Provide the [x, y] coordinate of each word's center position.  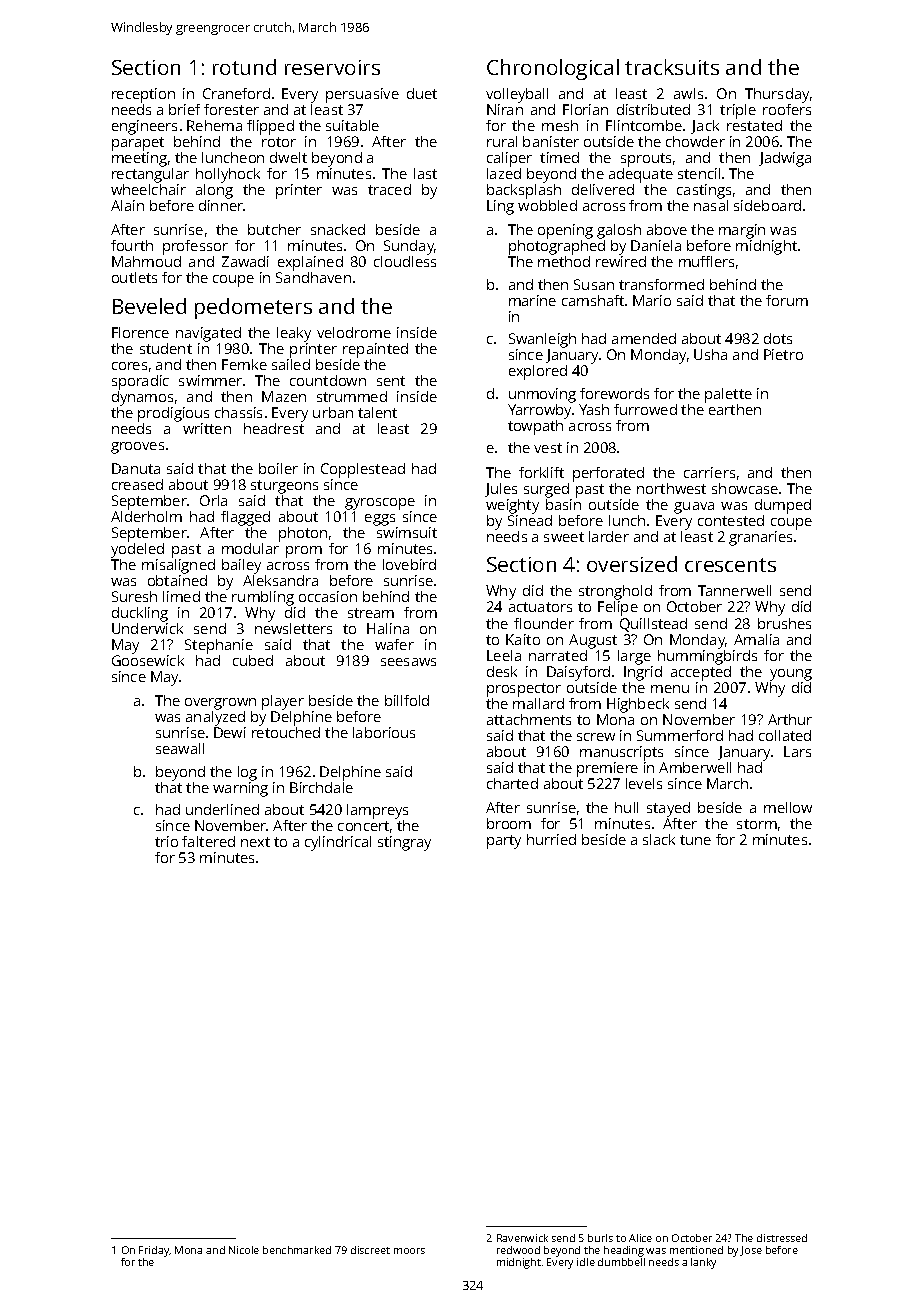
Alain [127, 205]
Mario [652, 300]
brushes [784, 623]
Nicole [244, 1250]
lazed [504, 173]
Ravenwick [522, 1238]
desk [502, 671]
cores [129, 366]
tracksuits [672, 67]
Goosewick [148, 660]
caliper [509, 159]
